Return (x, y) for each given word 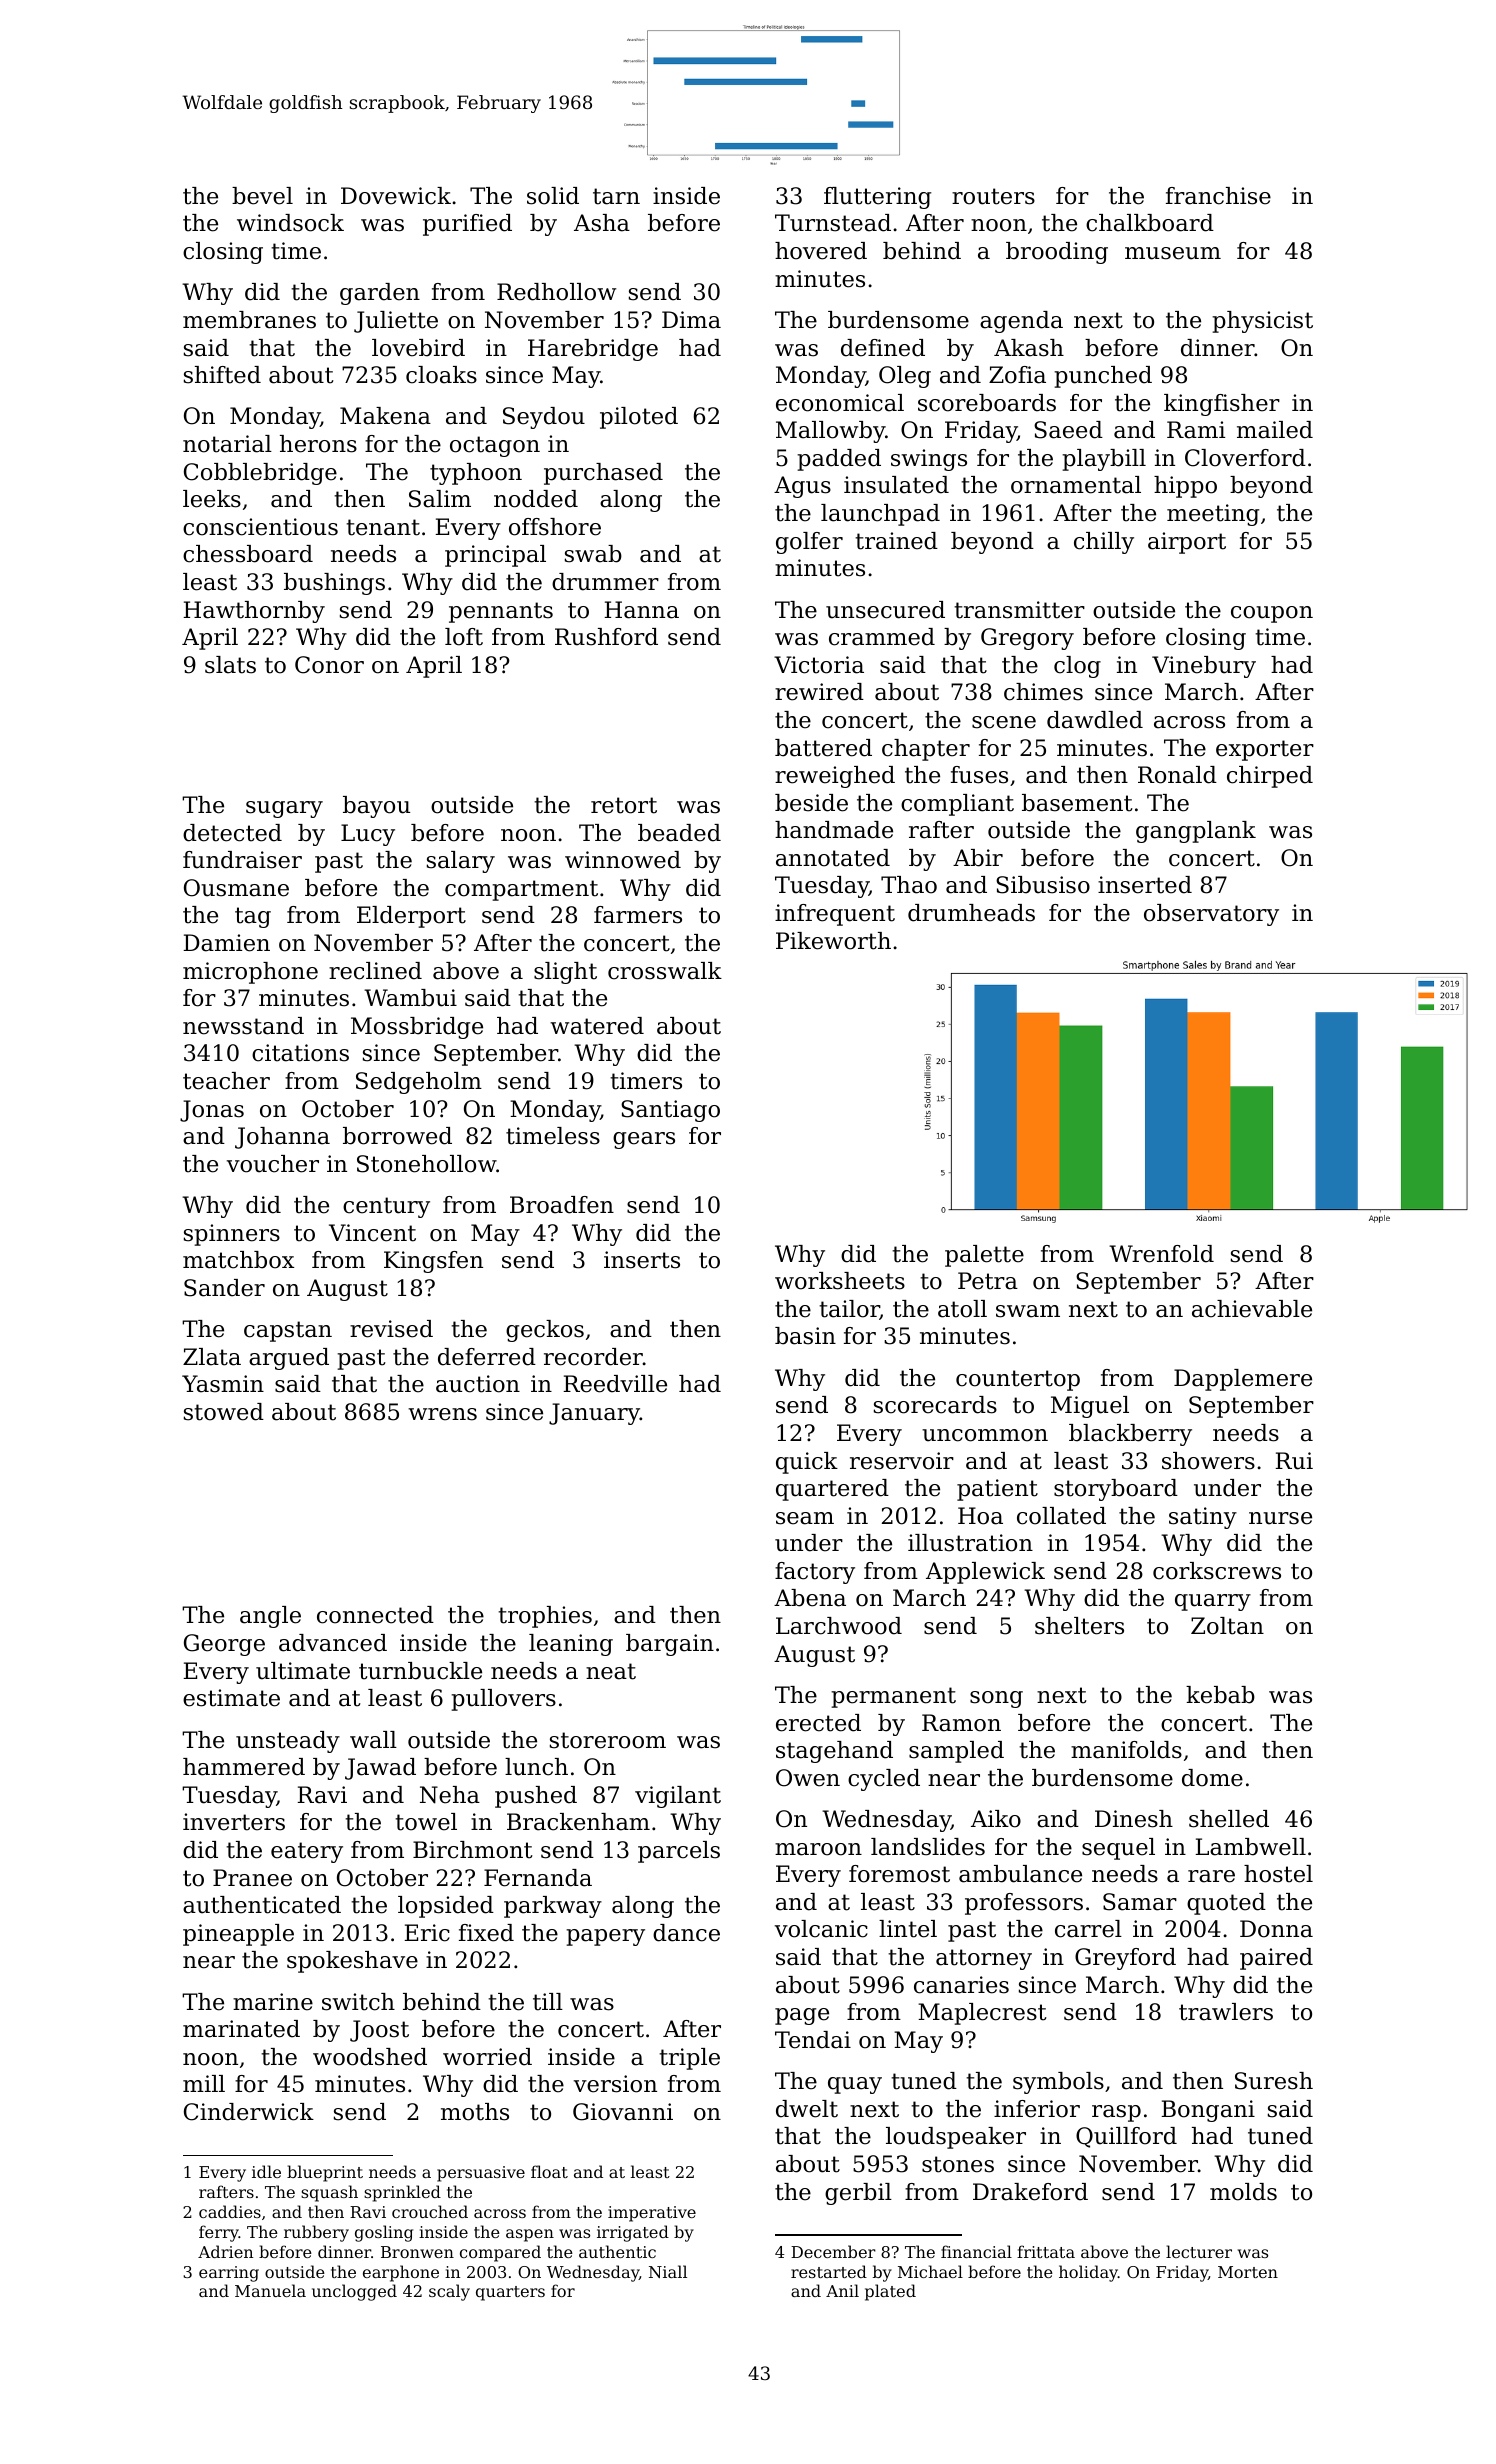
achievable (1252, 1309)
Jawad (380, 1769)
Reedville (615, 1384)
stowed (224, 1412)
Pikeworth (833, 941)
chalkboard (1150, 223)
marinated (241, 2029)
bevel (262, 196)
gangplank (1196, 832)
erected (818, 1723)
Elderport (411, 917)
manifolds (1126, 1750)
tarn (616, 196)
